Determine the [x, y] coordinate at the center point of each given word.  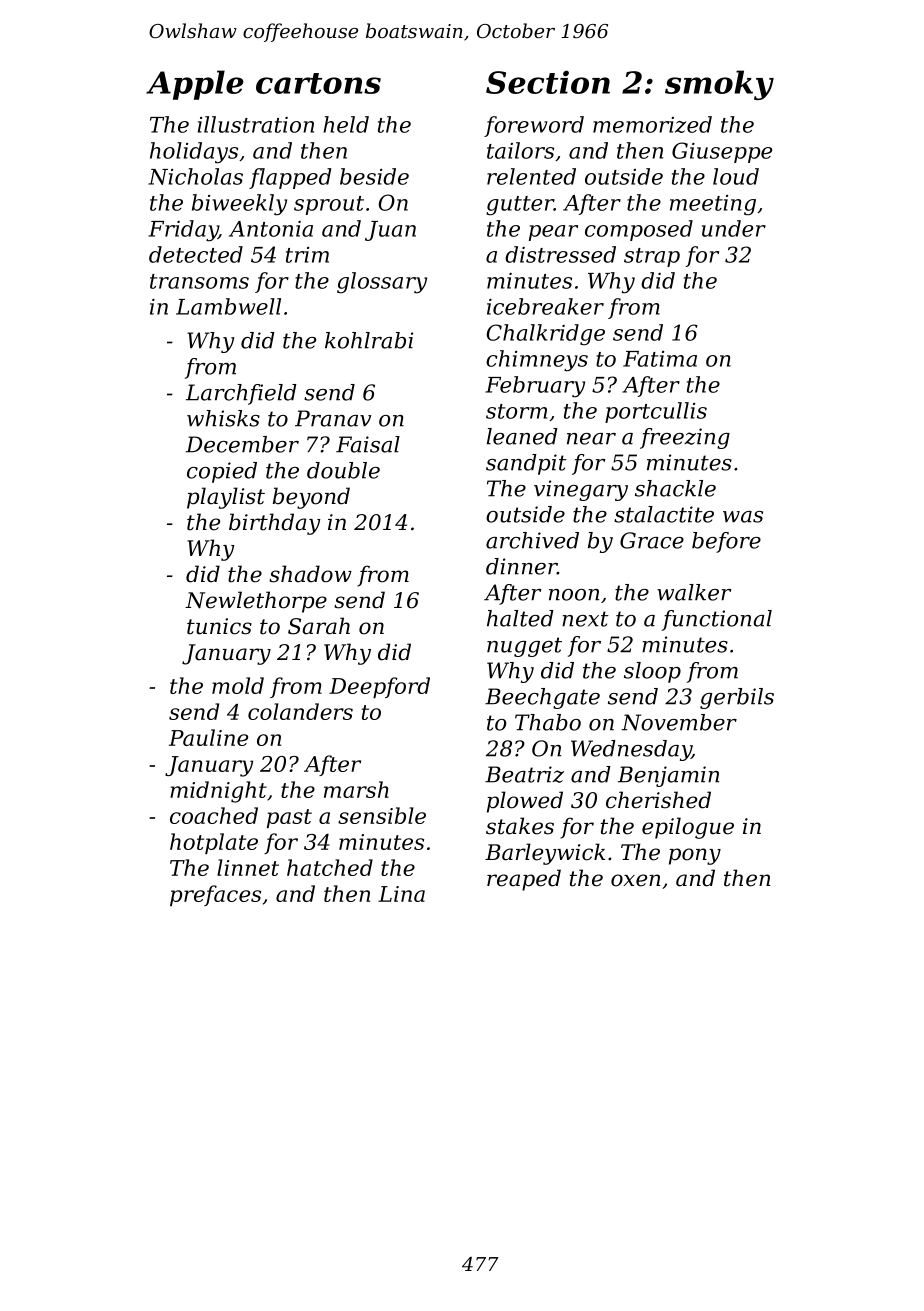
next [585, 619]
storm [516, 411]
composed [639, 230]
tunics [219, 626]
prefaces [215, 895]
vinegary [581, 490]
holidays [194, 153]
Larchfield [241, 394]
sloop [652, 672]
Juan [390, 231]
